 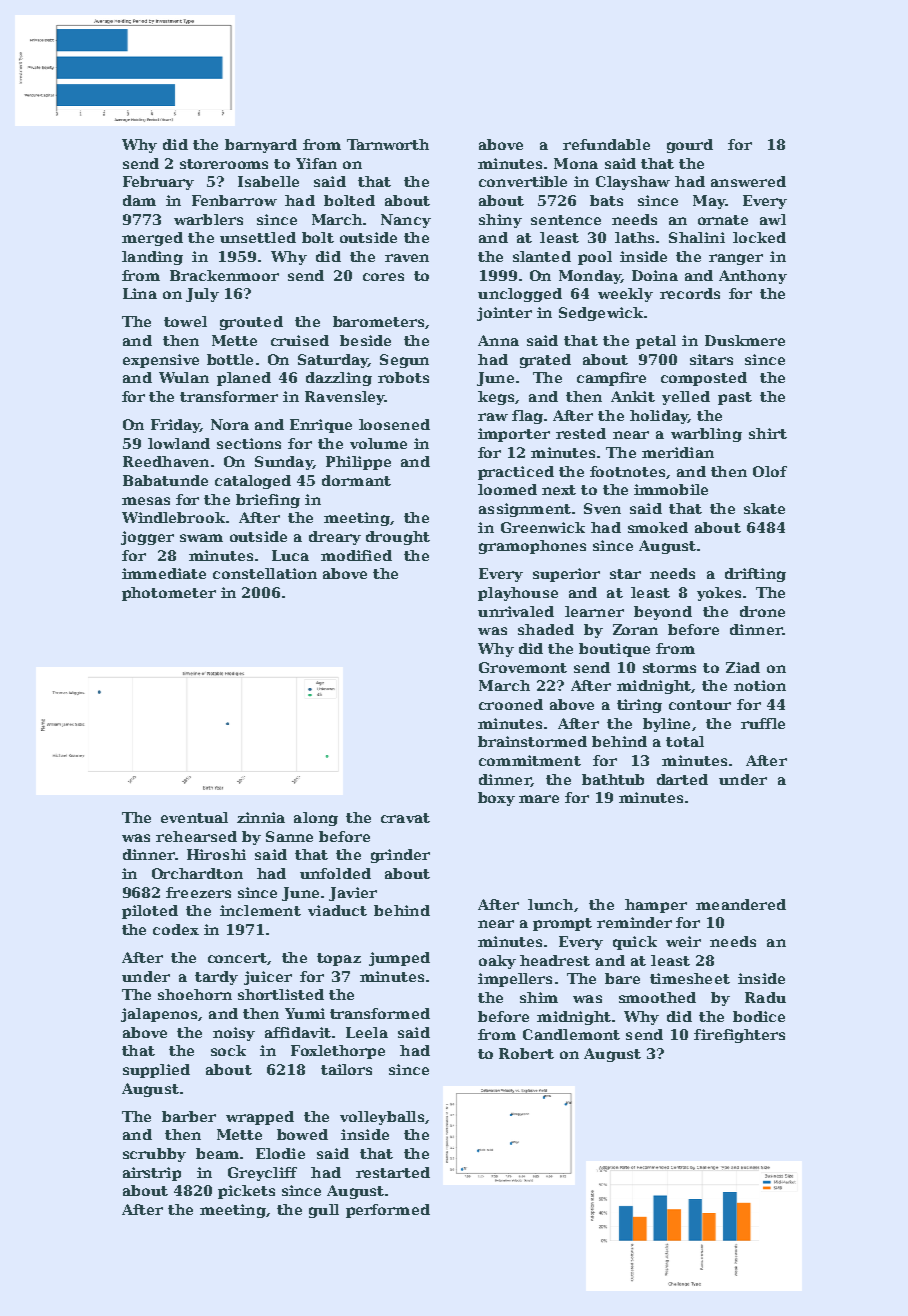 I want to click on weir, so click(x=683, y=941).
